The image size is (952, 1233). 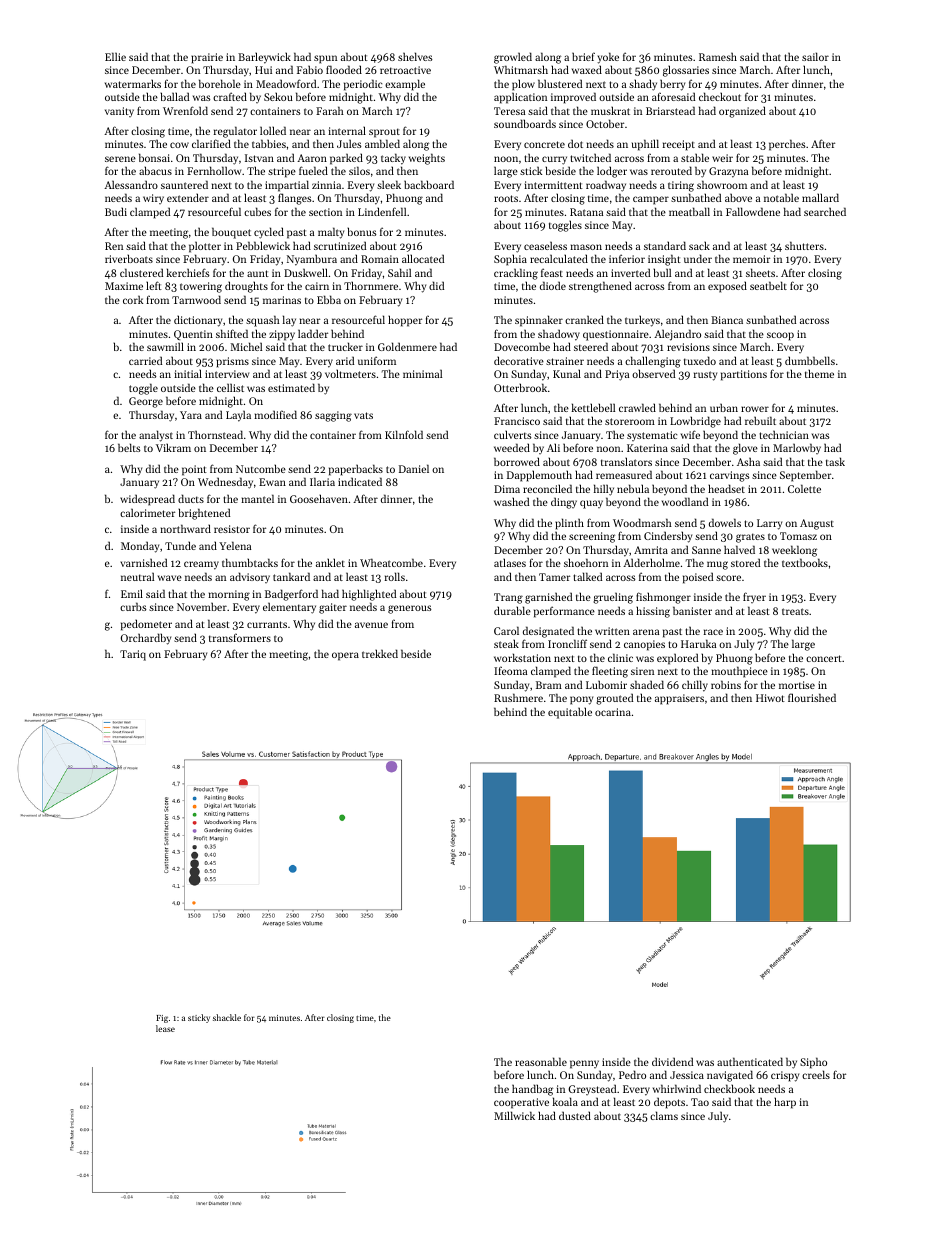 I want to click on sailor, so click(x=815, y=56).
